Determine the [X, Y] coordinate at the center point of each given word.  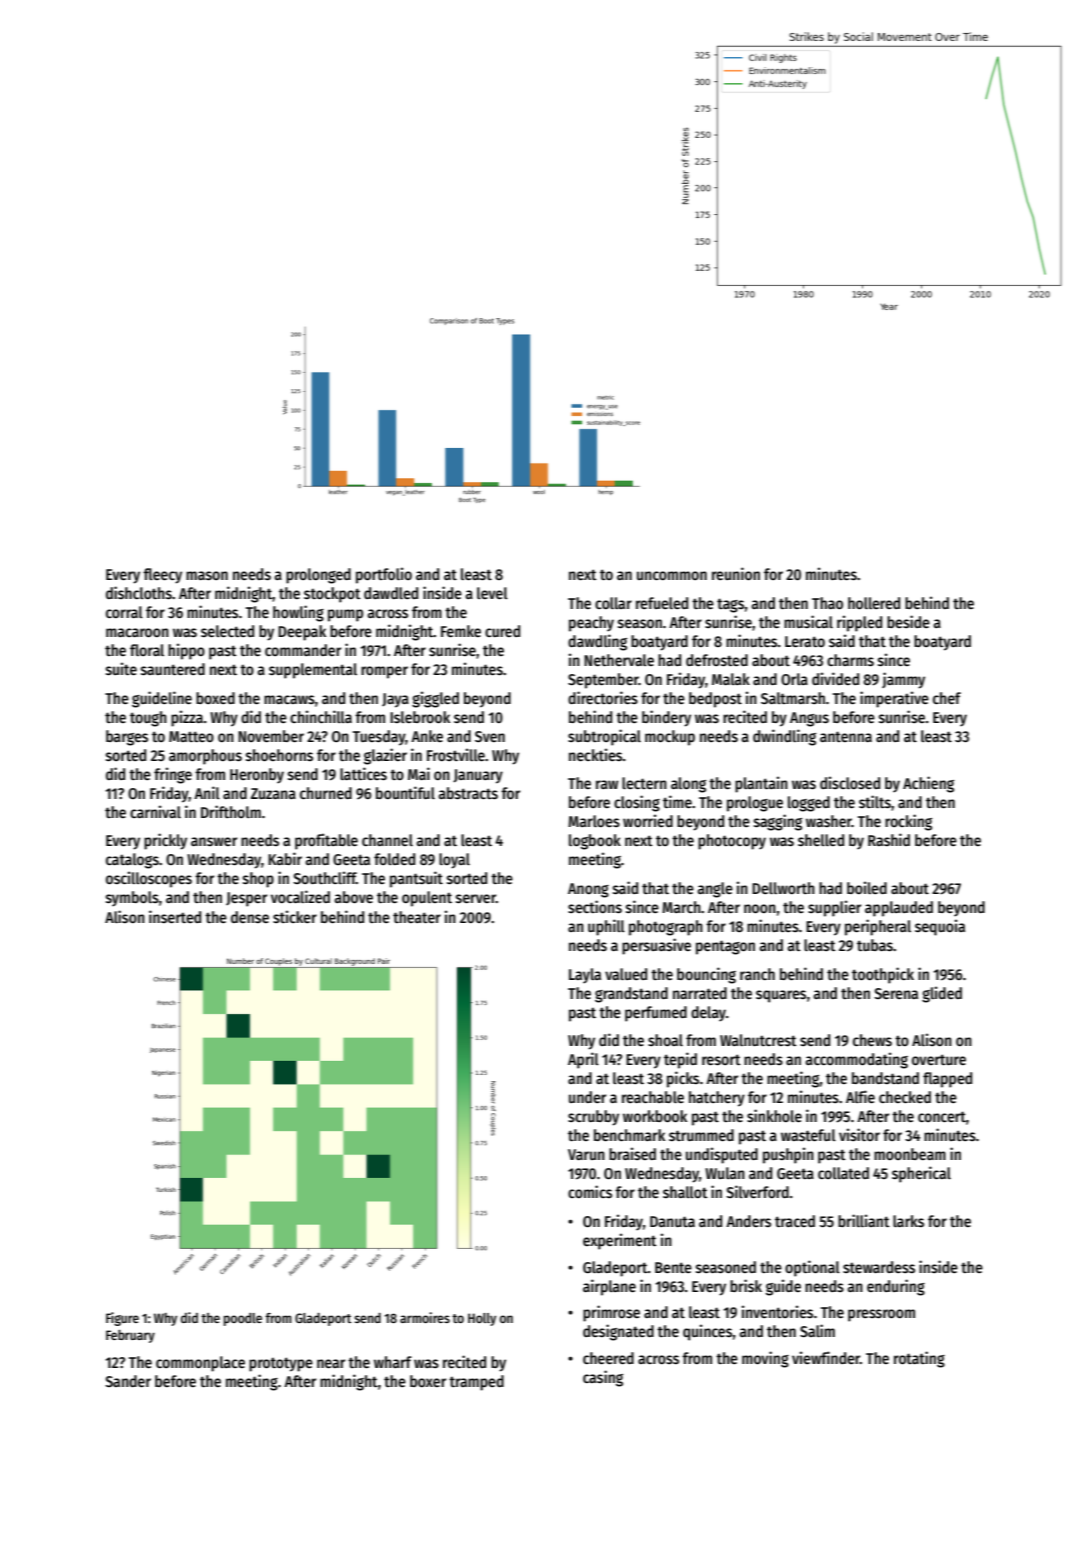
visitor [859, 1134]
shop [258, 880]
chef [947, 698]
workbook [655, 1116]
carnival [155, 811]
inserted [175, 916]
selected [227, 631]
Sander [128, 1381]
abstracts [468, 793]
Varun [586, 1154]
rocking [908, 822]
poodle [243, 1319]
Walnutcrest [758, 1040]
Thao [827, 603]
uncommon [672, 575]
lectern [644, 783]
